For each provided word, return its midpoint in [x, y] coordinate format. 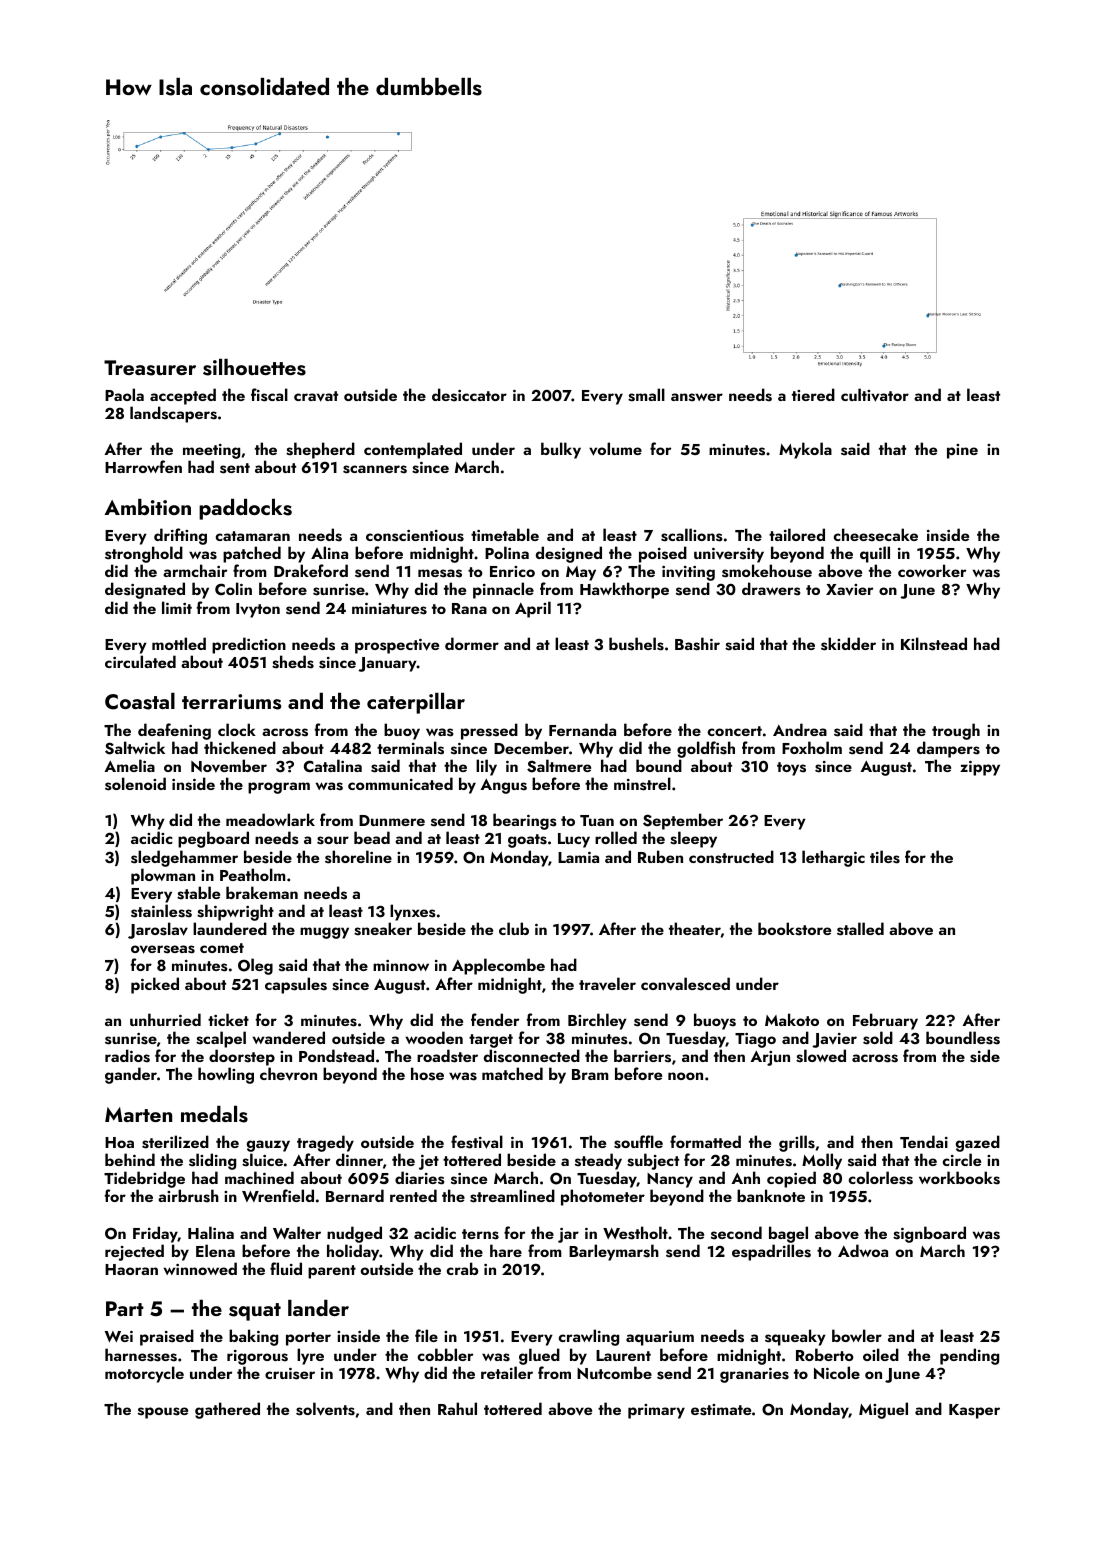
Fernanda [582, 729]
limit [177, 607]
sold [878, 1038]
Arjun [770, 1058]
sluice [262, 1160]
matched [512, 1073]
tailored [797, 534]
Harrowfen [143, 466]
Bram [590, 1074]
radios [127, 1056]
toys [791, 769]
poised [663, 554]
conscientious [415, 536]
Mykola [805, 450]
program [279, 788]
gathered [227, 1410]
